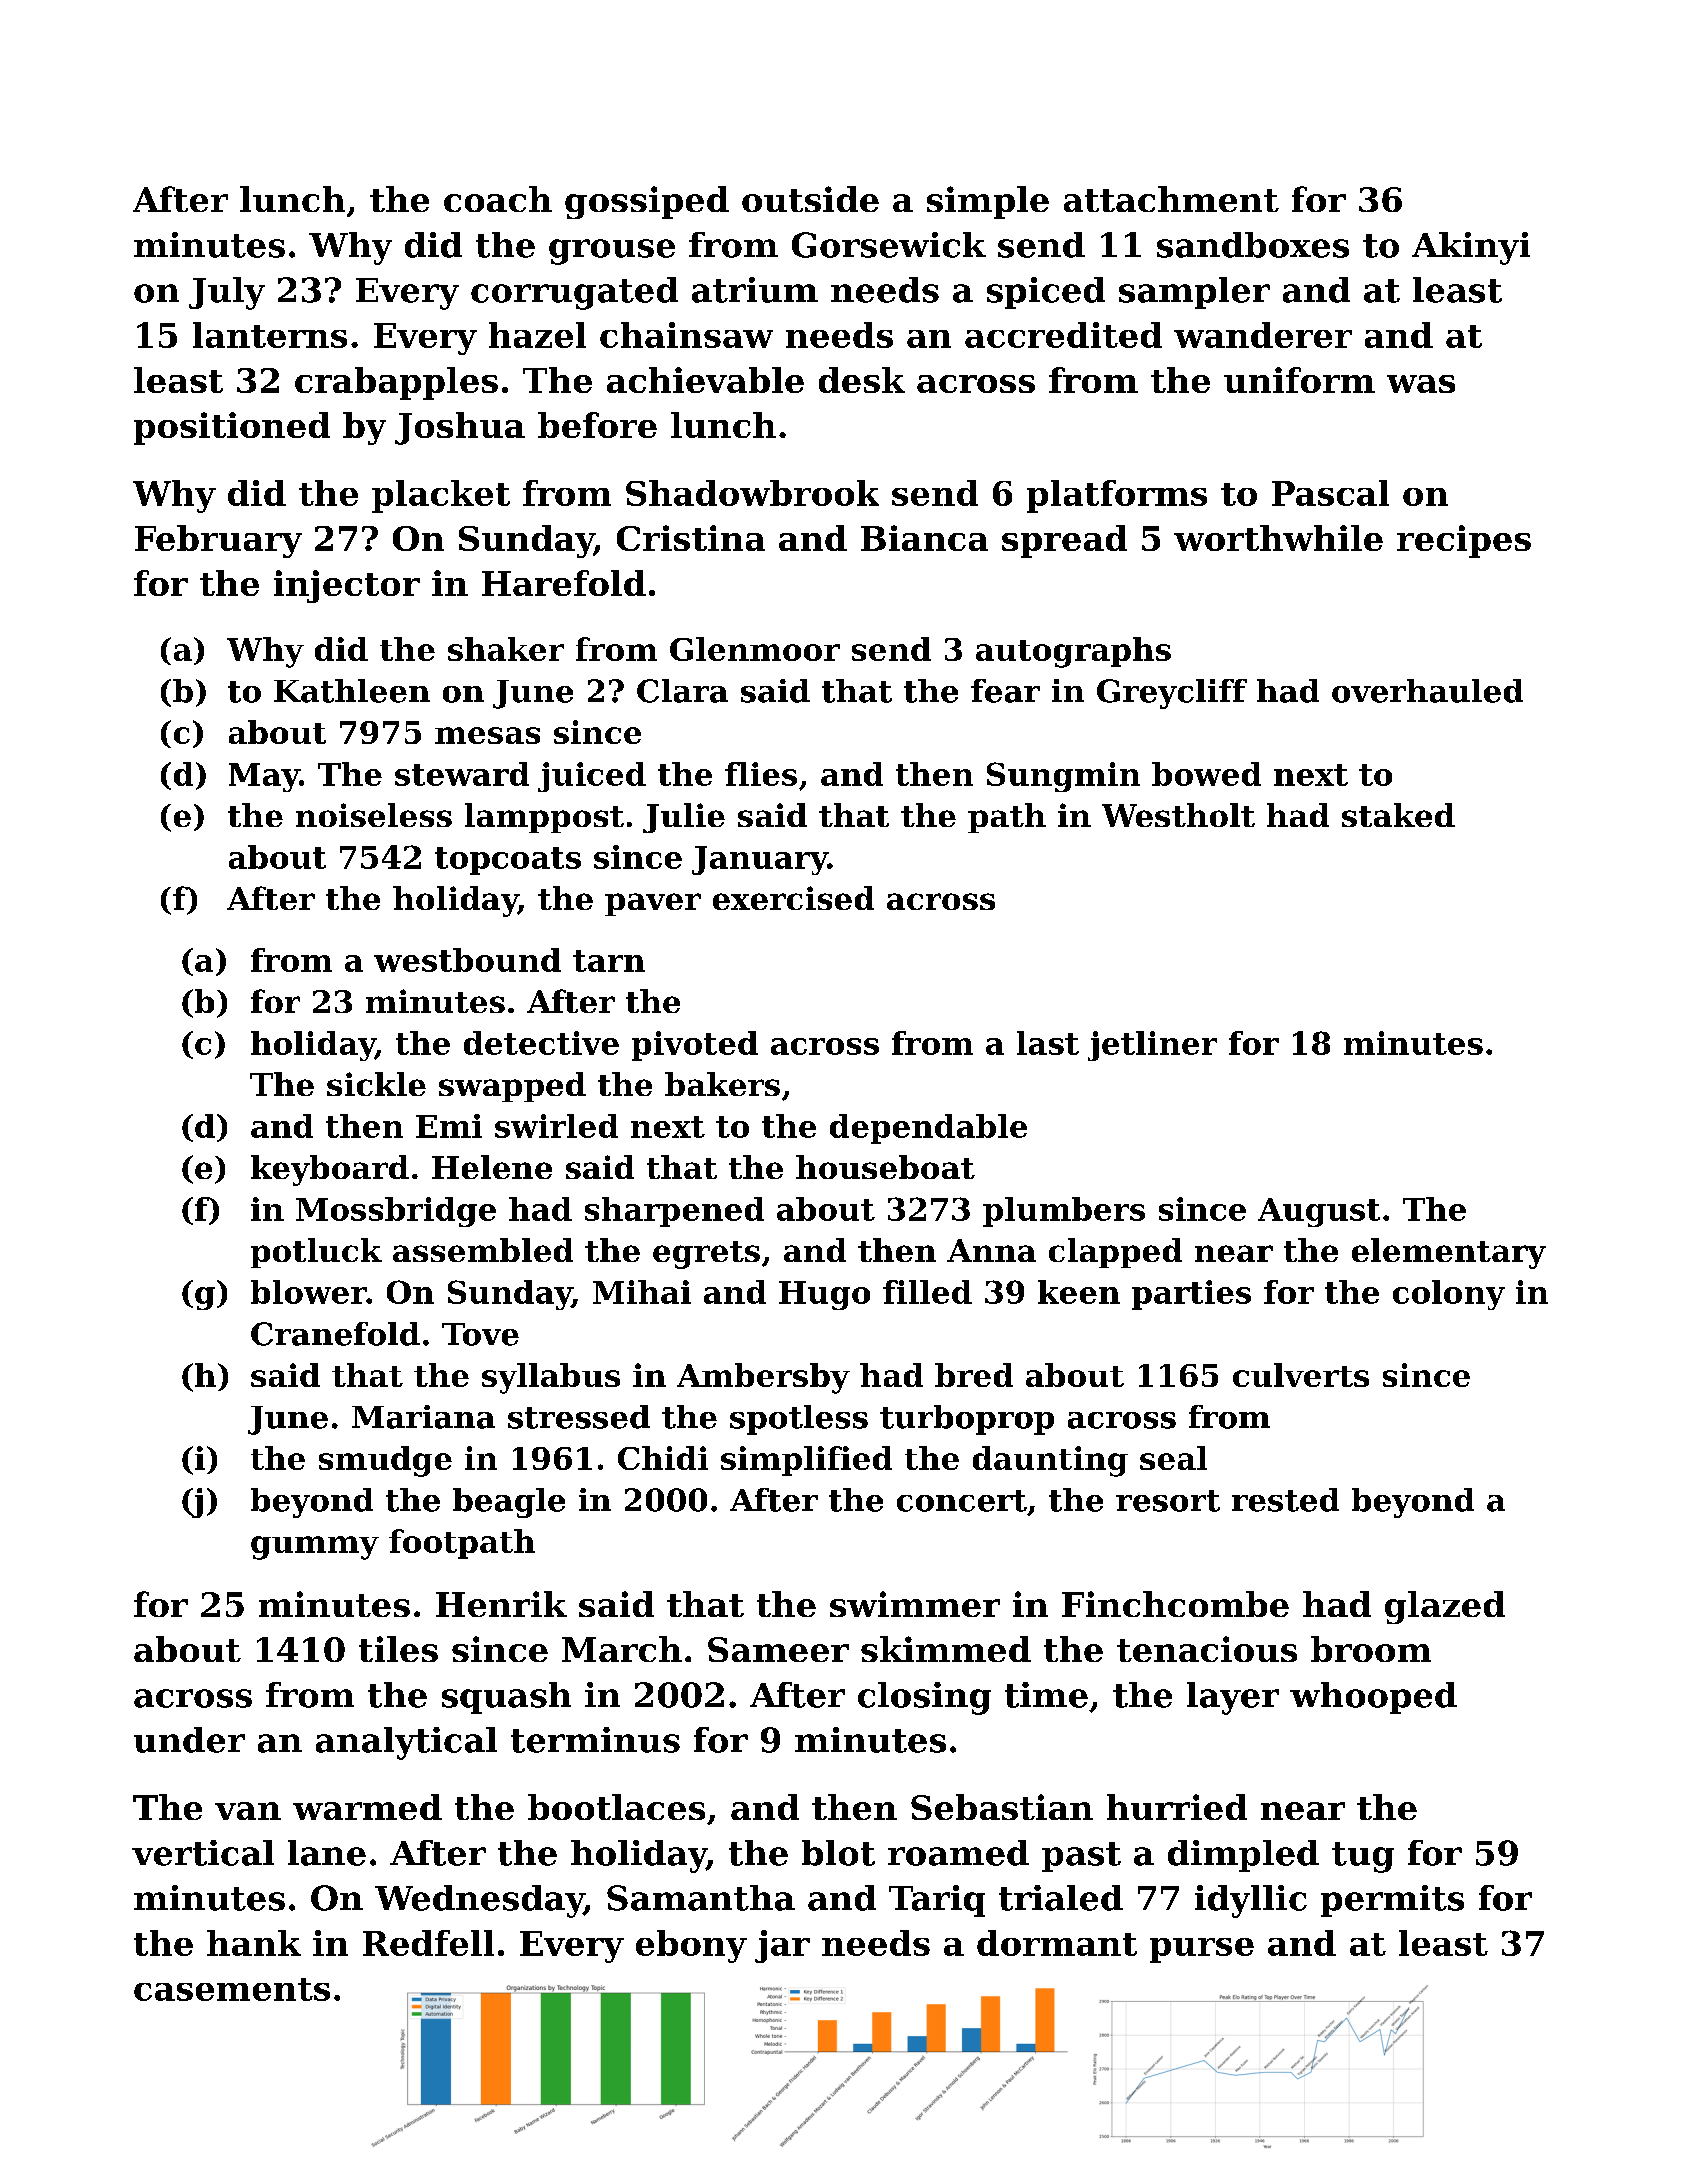  I want to click on lanterns, so click(270, 335).
